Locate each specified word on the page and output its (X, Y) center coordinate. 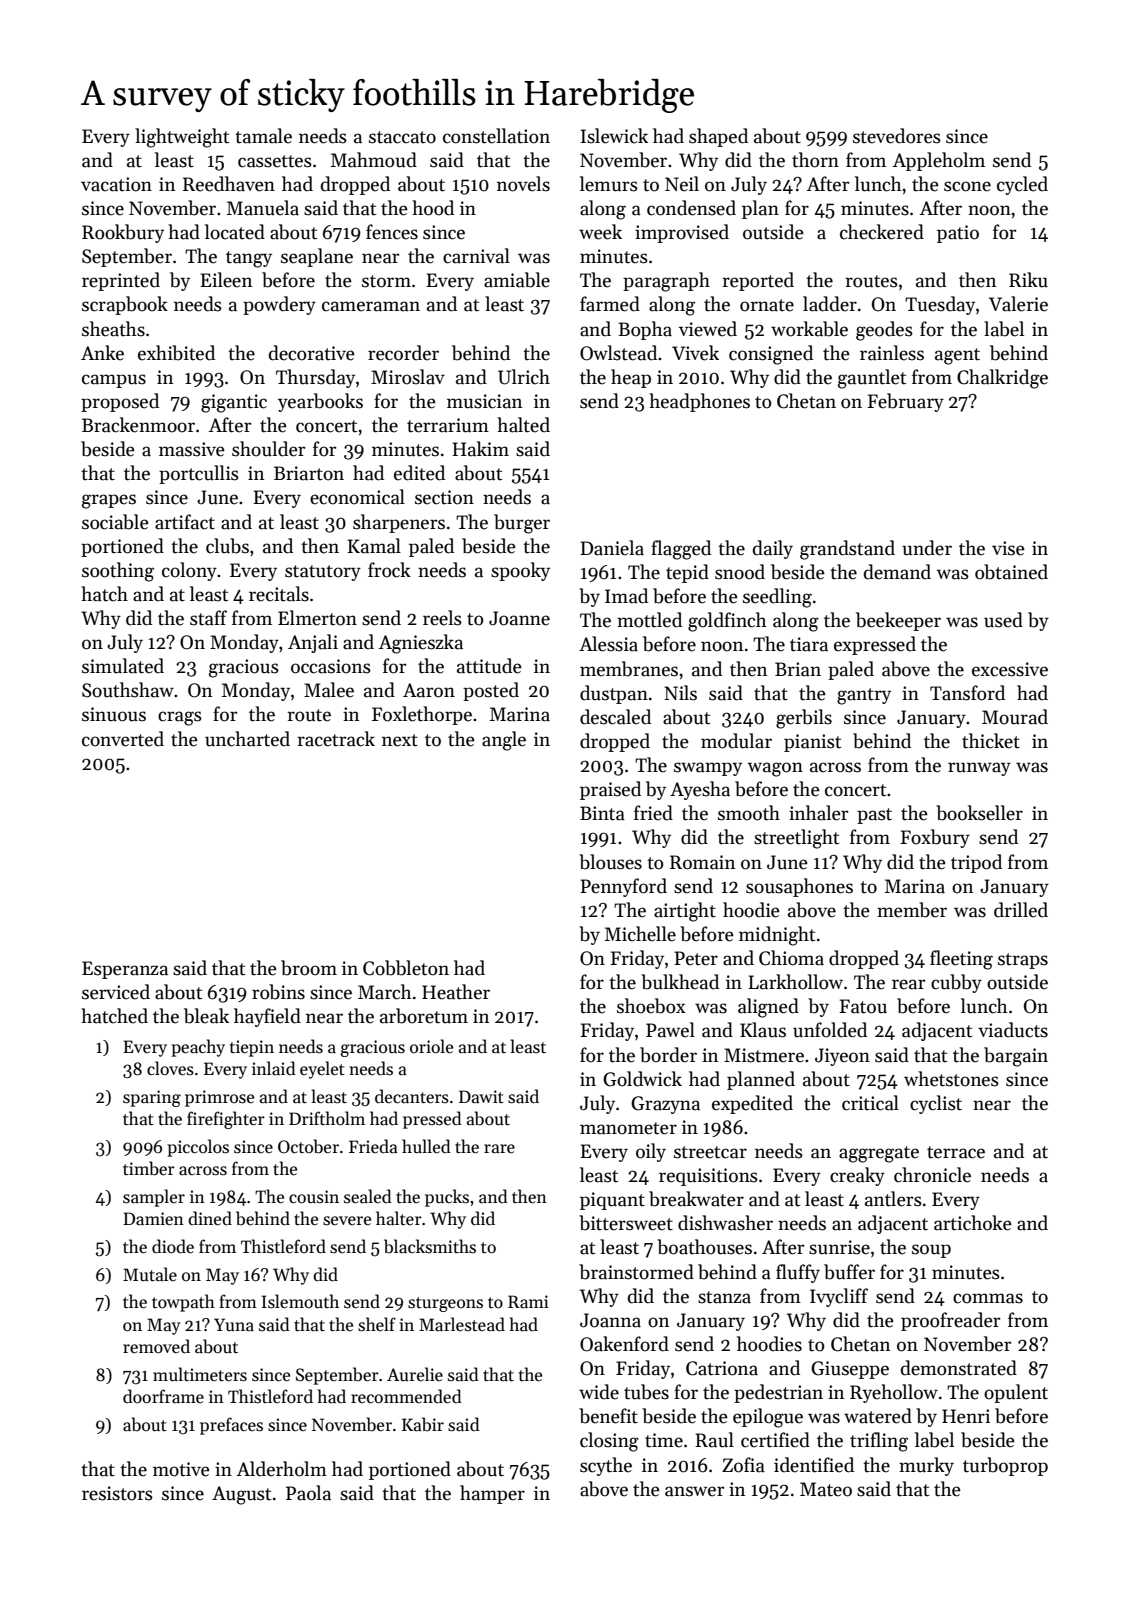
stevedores (897, 136)
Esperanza (125, 970)
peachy (198, 1048)
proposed (120, 402)
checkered (882, 232)
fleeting (961, 960)
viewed (708, 329)
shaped (718, 137)
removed (156, 1346)
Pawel (670, 1030)
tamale (263, 136)
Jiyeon (842, 1057)
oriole (431, 1046)
